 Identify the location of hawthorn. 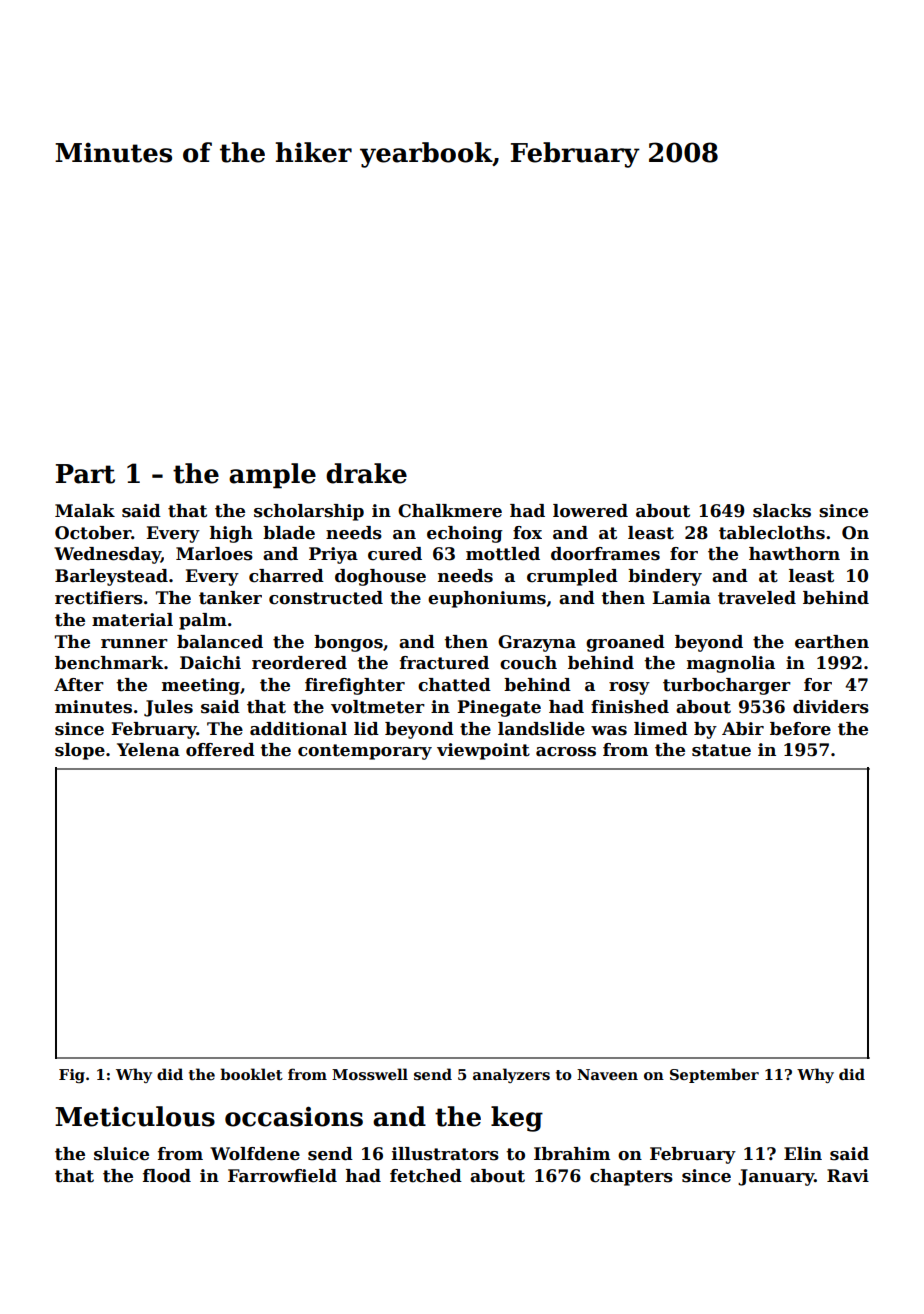
(794, 554).
